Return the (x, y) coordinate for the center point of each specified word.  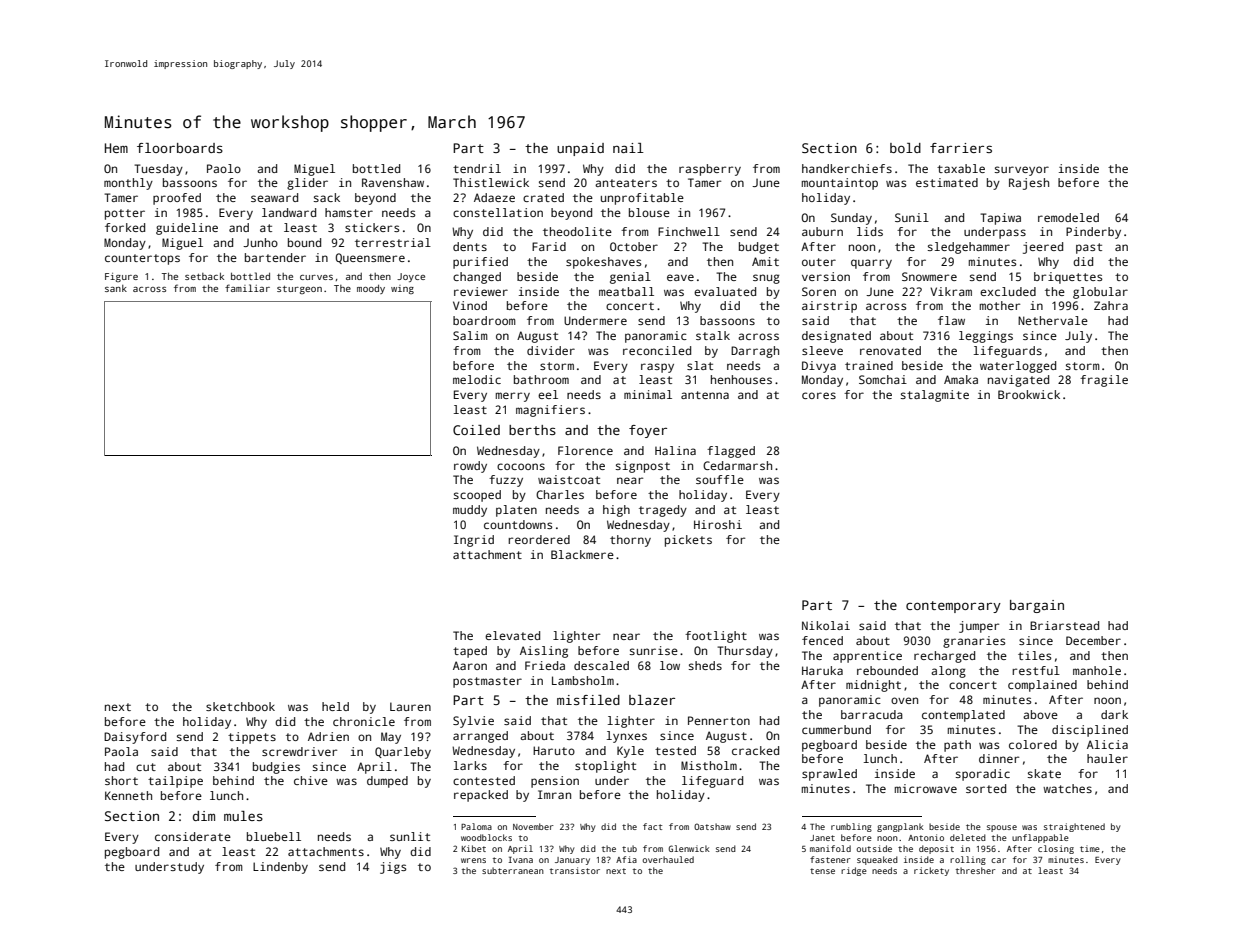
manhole (1097, 670)
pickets (688, 541)
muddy (470, 511)
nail (628, 148)
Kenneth (128, 795)
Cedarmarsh (737, 465)
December (1093, 640)
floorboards (180, 148)
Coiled (476, 430)
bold (905, 148)
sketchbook (240, 706)
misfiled (588, 700)
